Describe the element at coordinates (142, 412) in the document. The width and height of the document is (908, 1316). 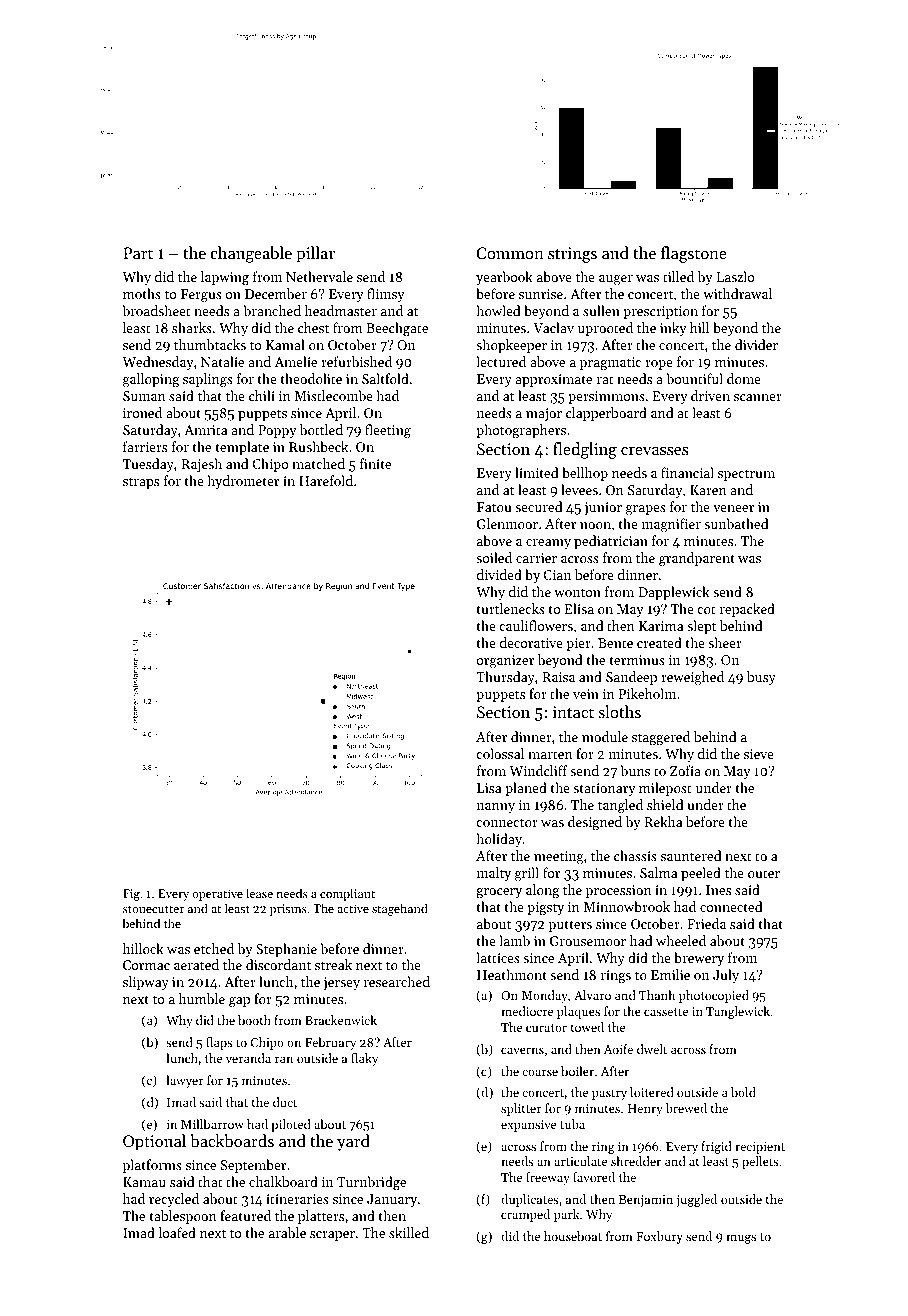
I see `ironed` at that location.
